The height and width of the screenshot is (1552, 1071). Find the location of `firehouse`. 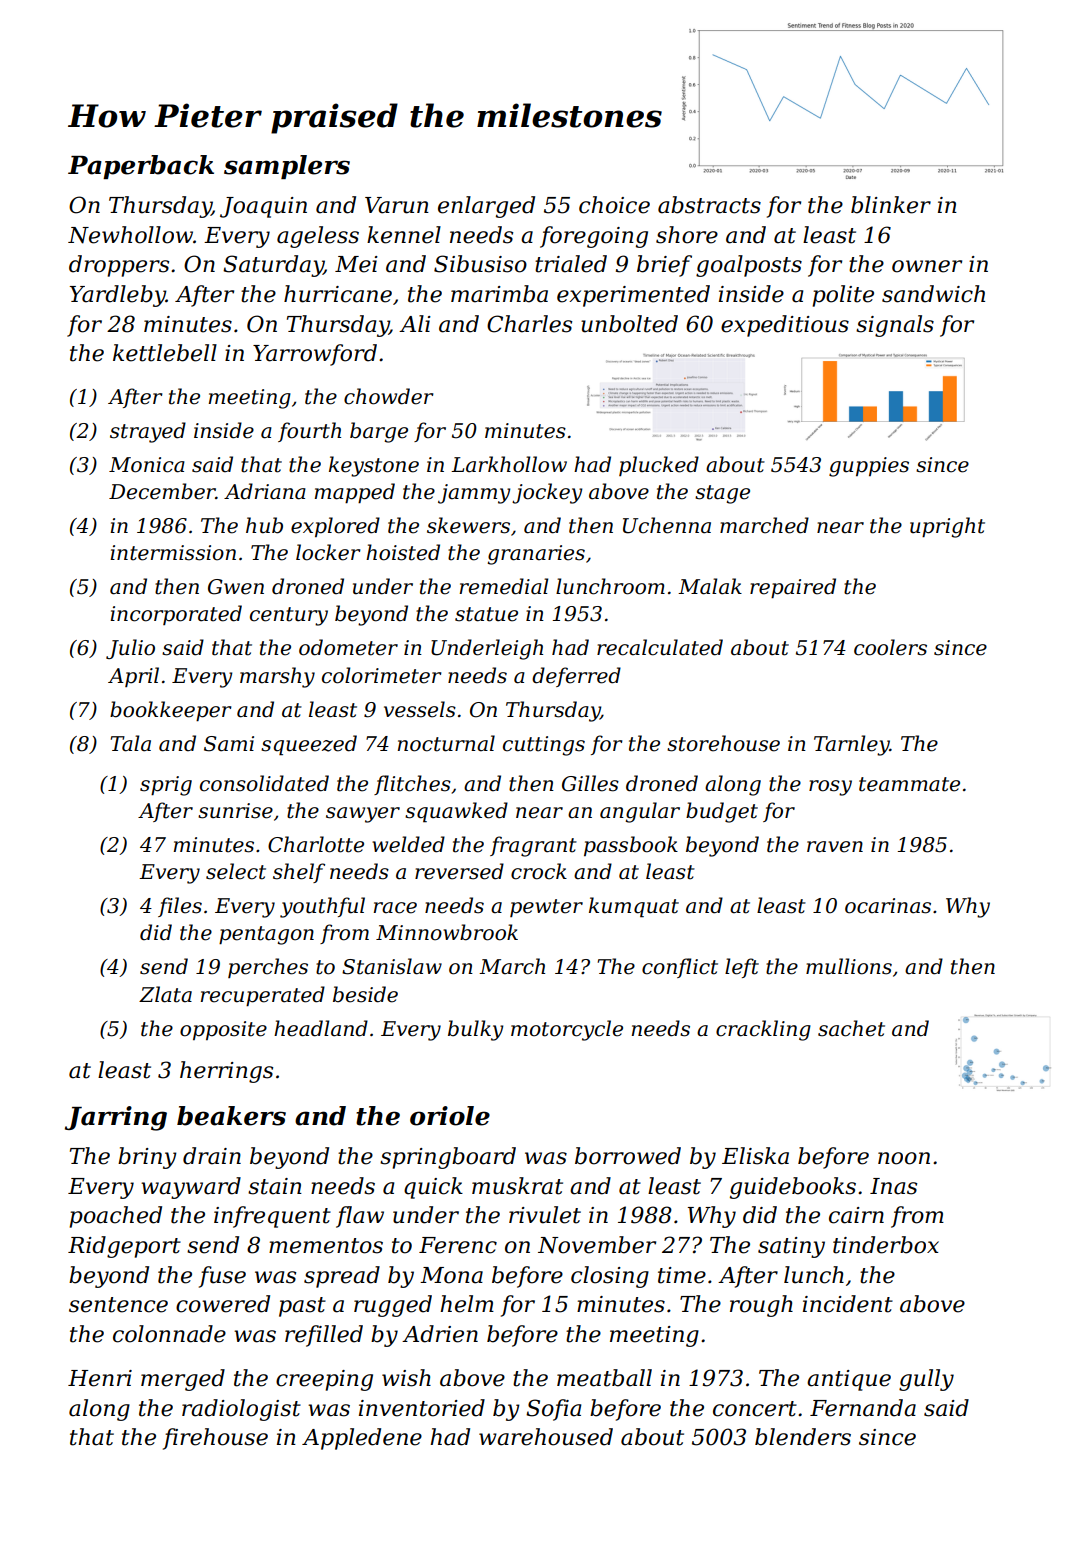

firehouse is located at coordinates (215, 1439).
